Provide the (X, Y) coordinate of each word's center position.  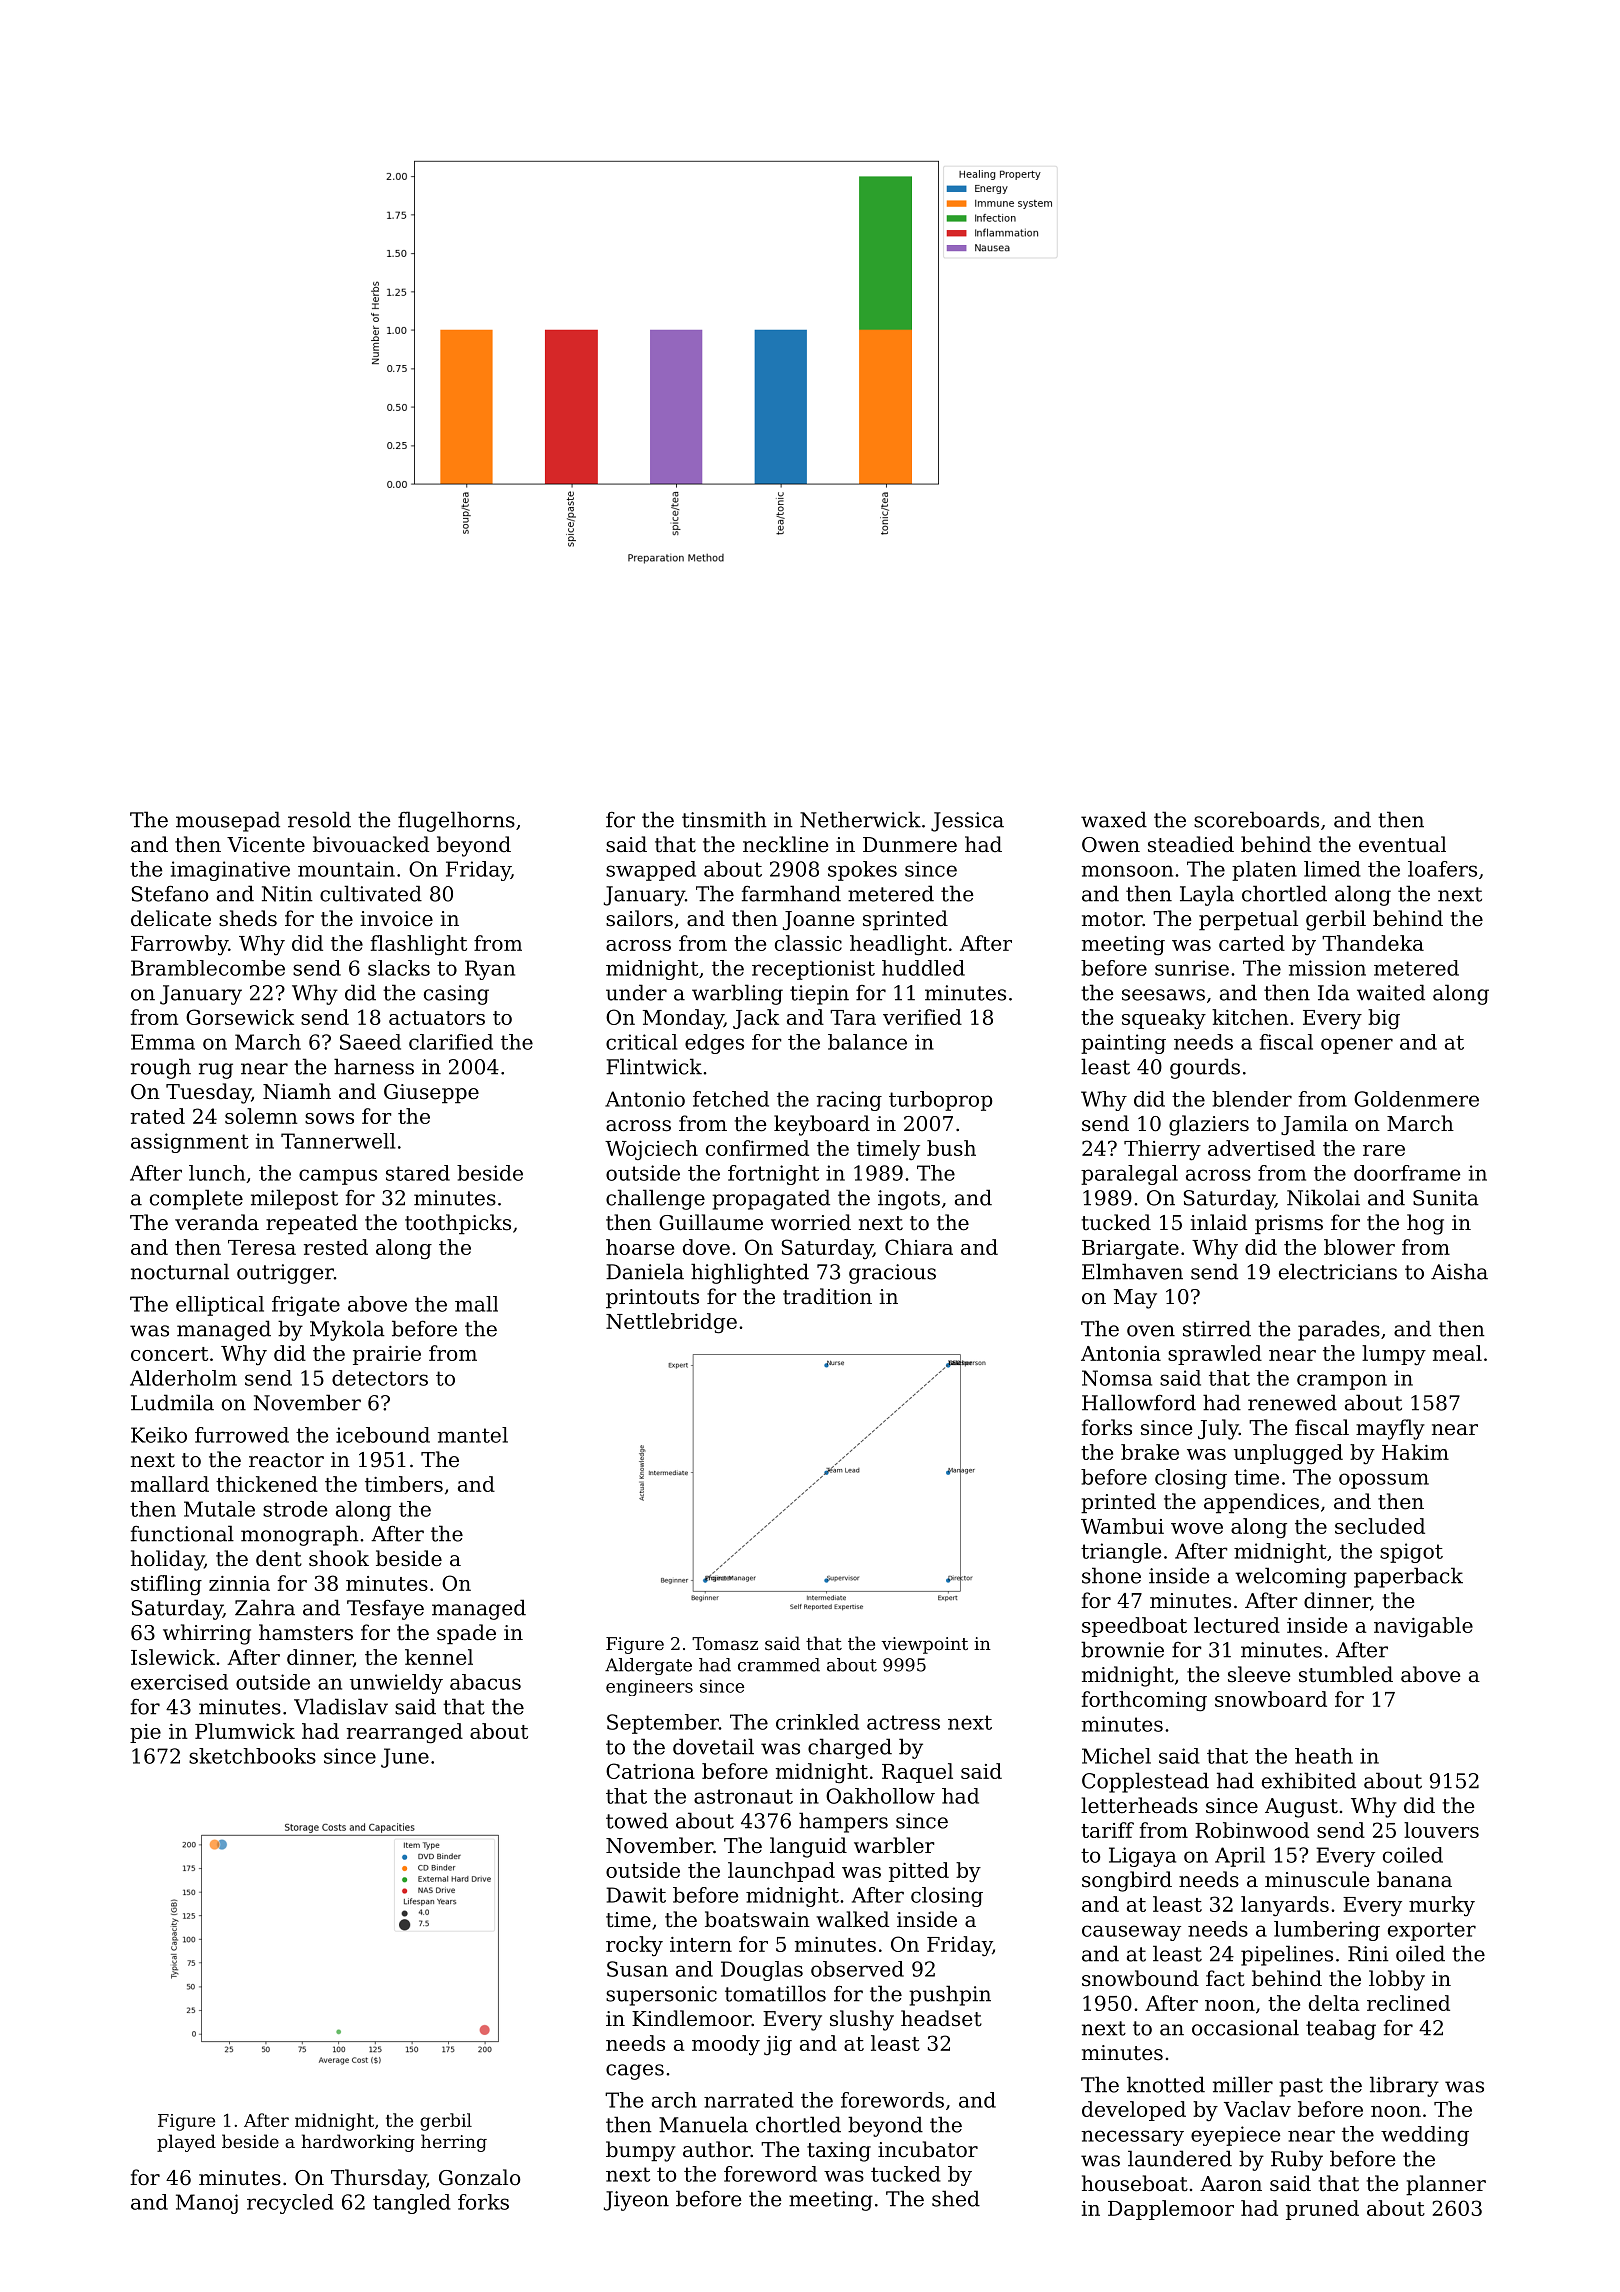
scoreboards (1256, 819)
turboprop (941, 1101)
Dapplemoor (1171, 2210)
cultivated (371, 893)
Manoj (207, 2204)
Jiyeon (636, 2201)
